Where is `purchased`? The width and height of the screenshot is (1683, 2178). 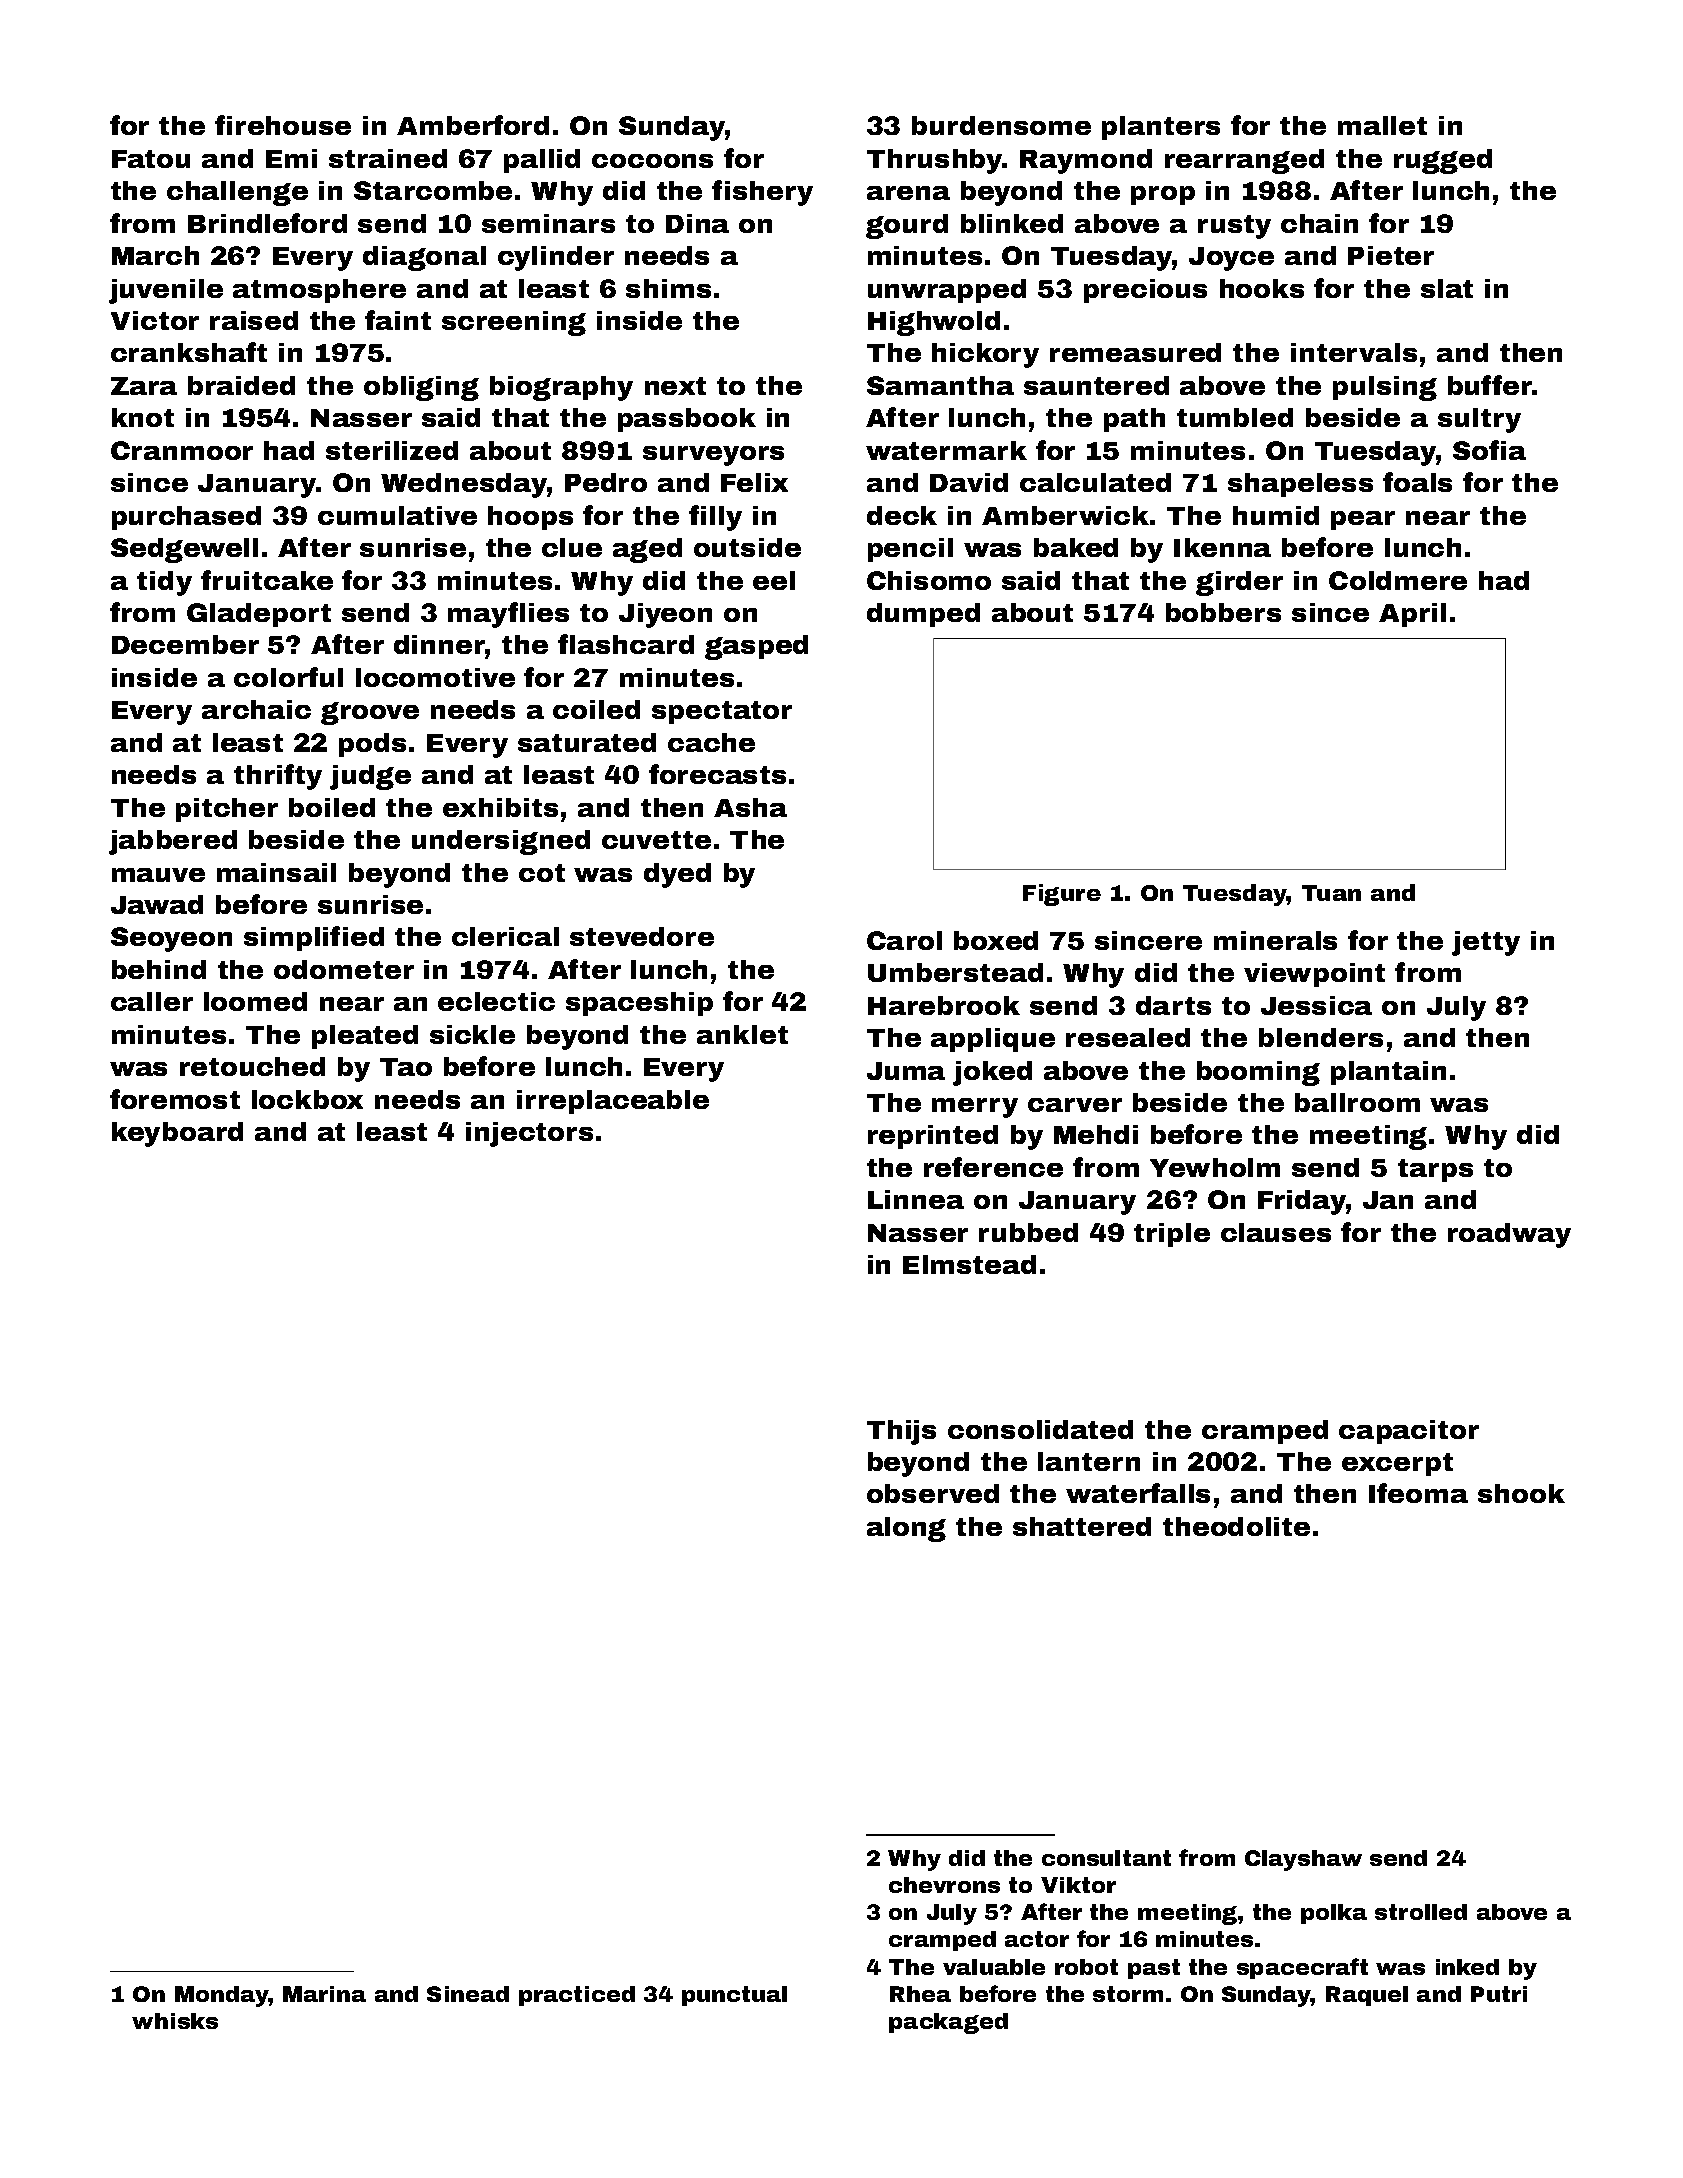 purchased is located at coordinates (186, 518).
